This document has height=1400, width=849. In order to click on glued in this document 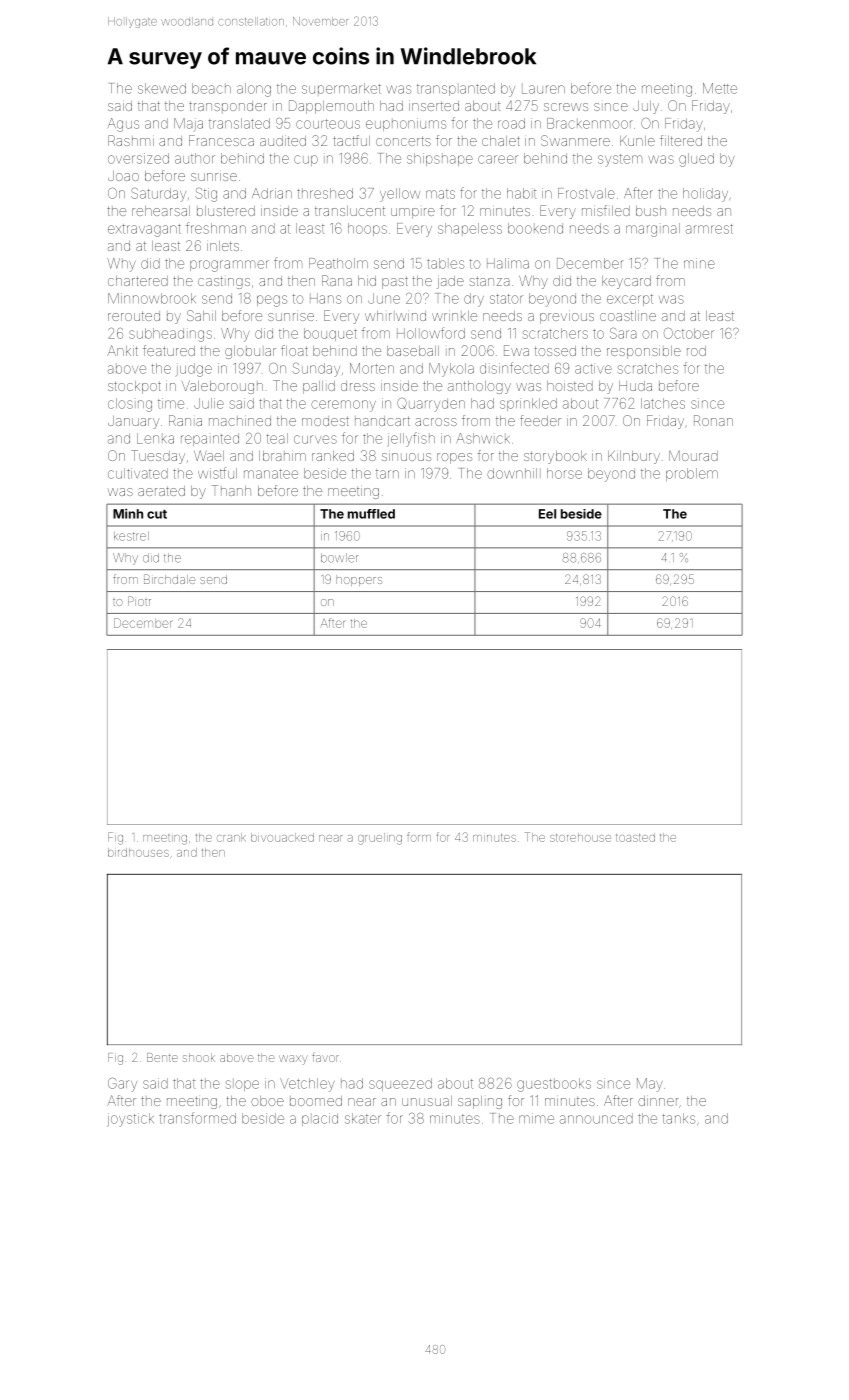, I will do `click(696, 160)`.
